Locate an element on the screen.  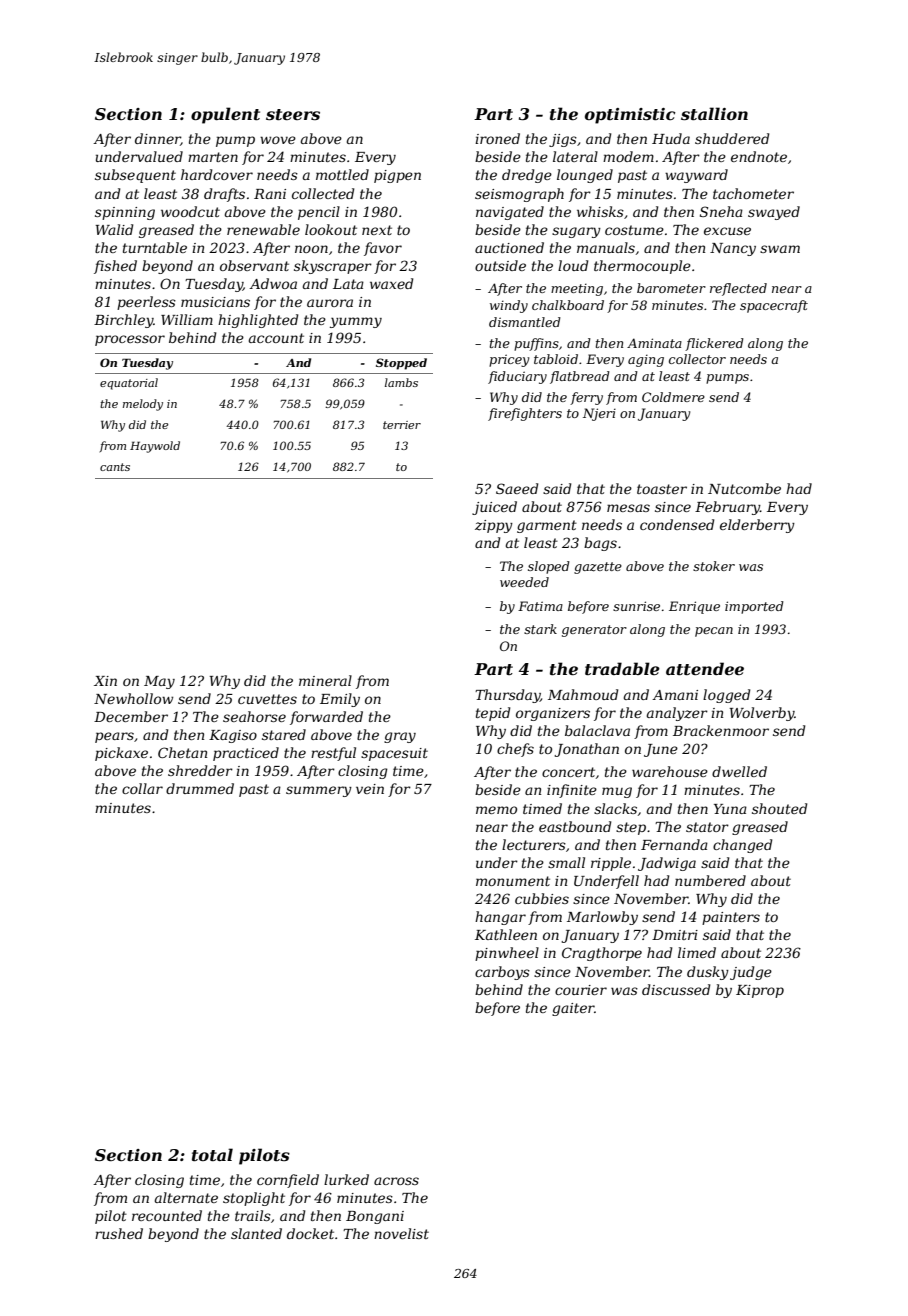
terrier is located at coordinates (402, 425).
